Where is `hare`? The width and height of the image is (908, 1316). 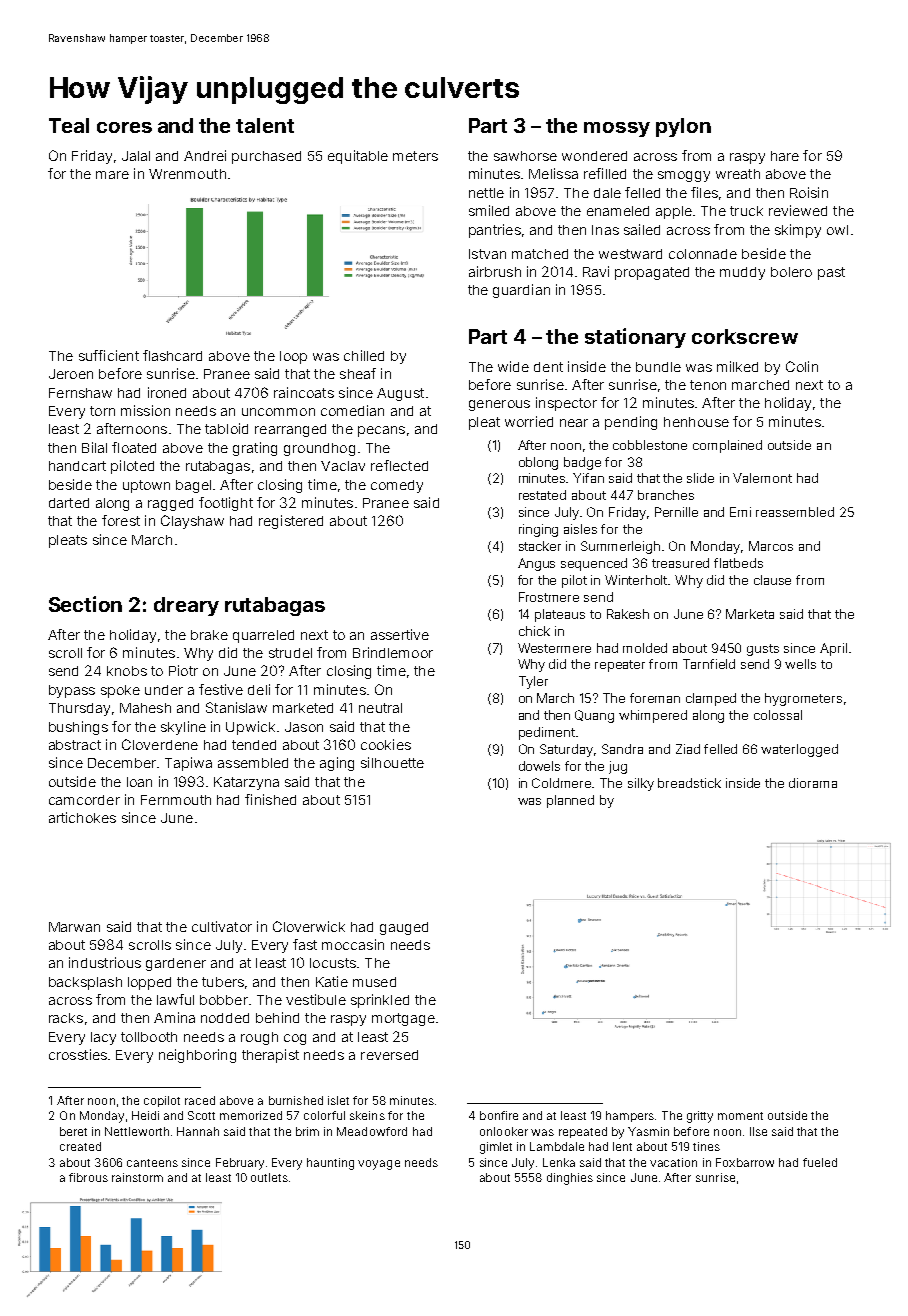
hare is located at coordinates (785, 156).
